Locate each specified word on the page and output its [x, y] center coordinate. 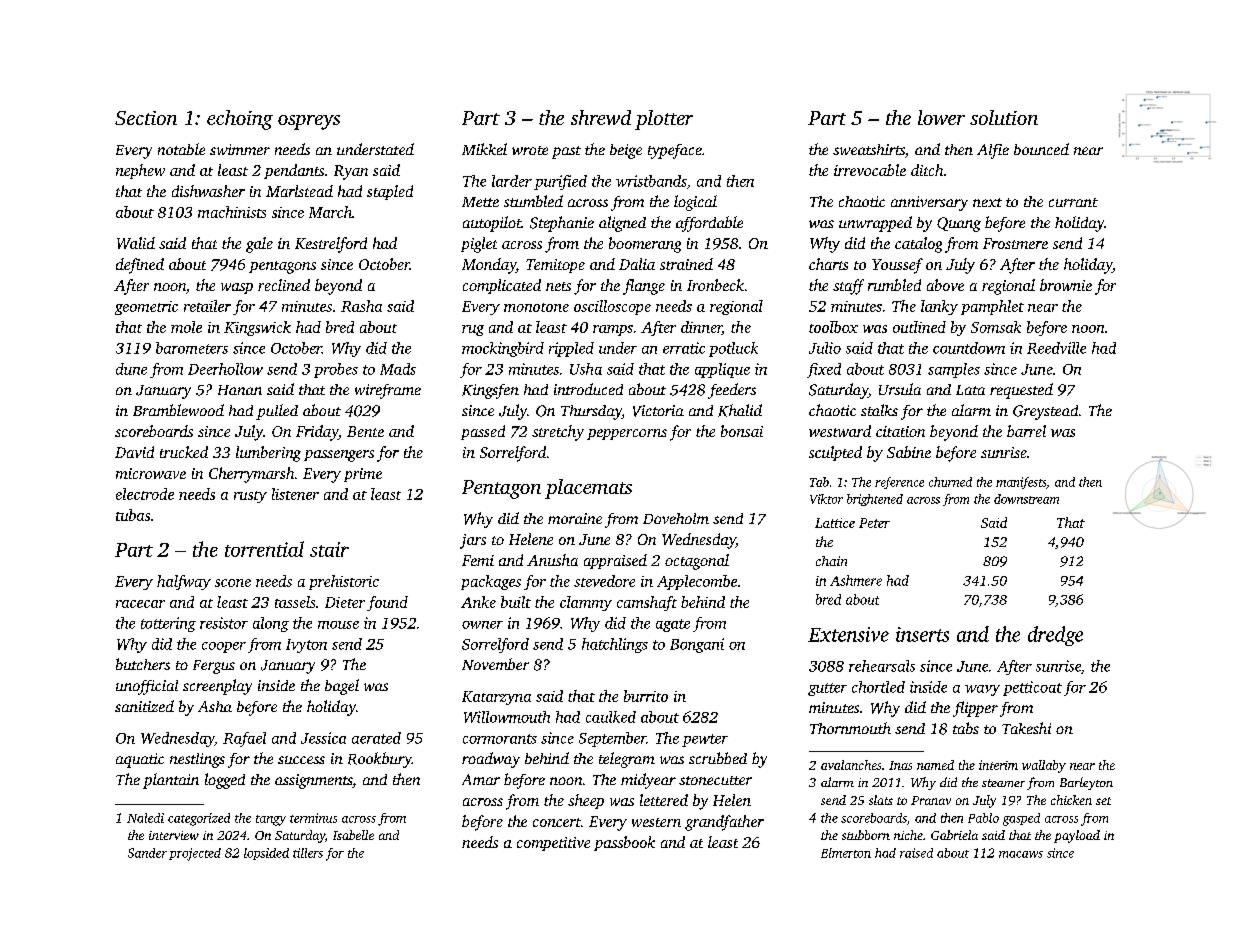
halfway [184, 582]
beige [626, 151]
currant [1073, 202]
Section [146, 118]
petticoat [1032, 688]
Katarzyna [496, 698]
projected [195, 854]
